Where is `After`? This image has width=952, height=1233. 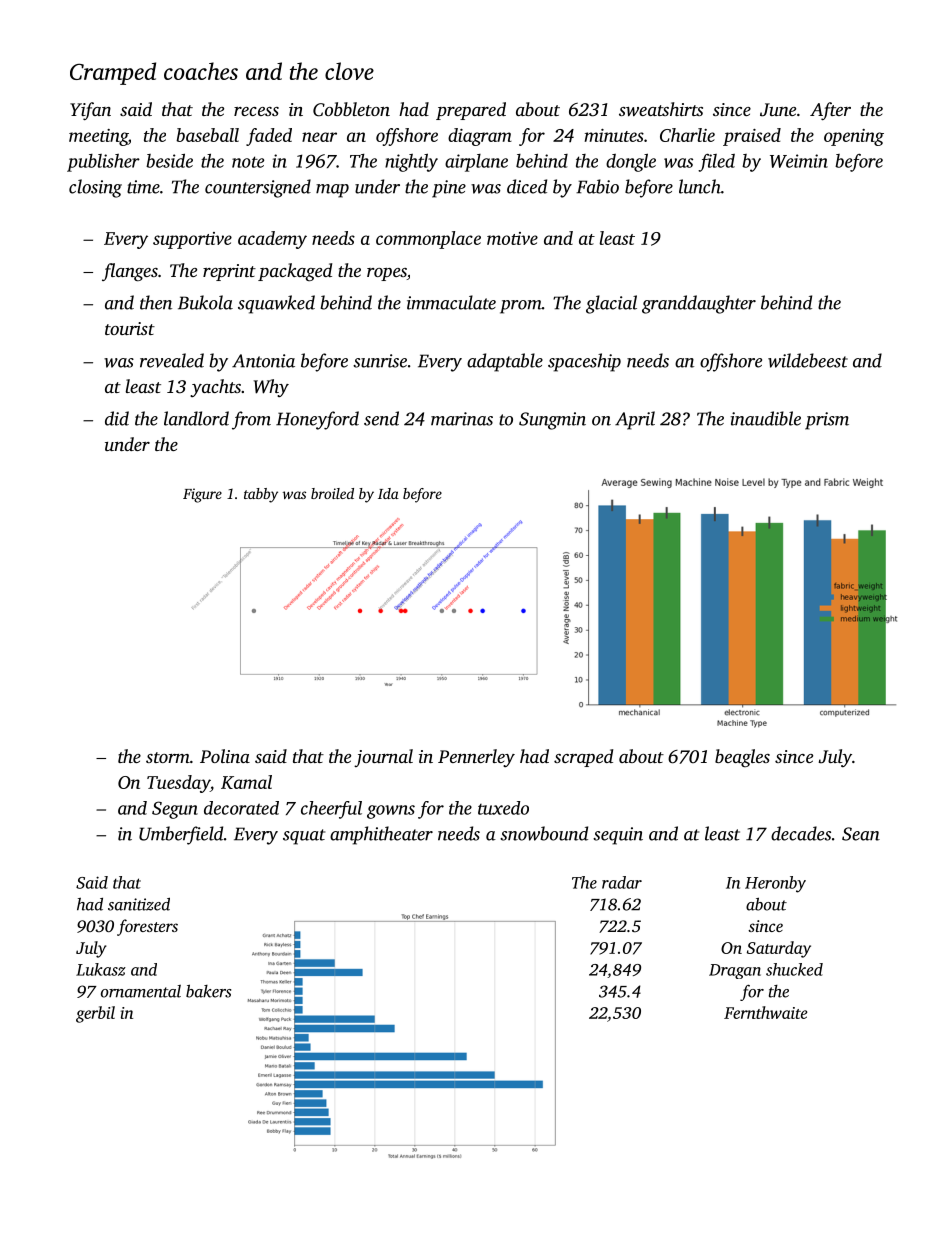
After is located at coordinates (830, 111).
